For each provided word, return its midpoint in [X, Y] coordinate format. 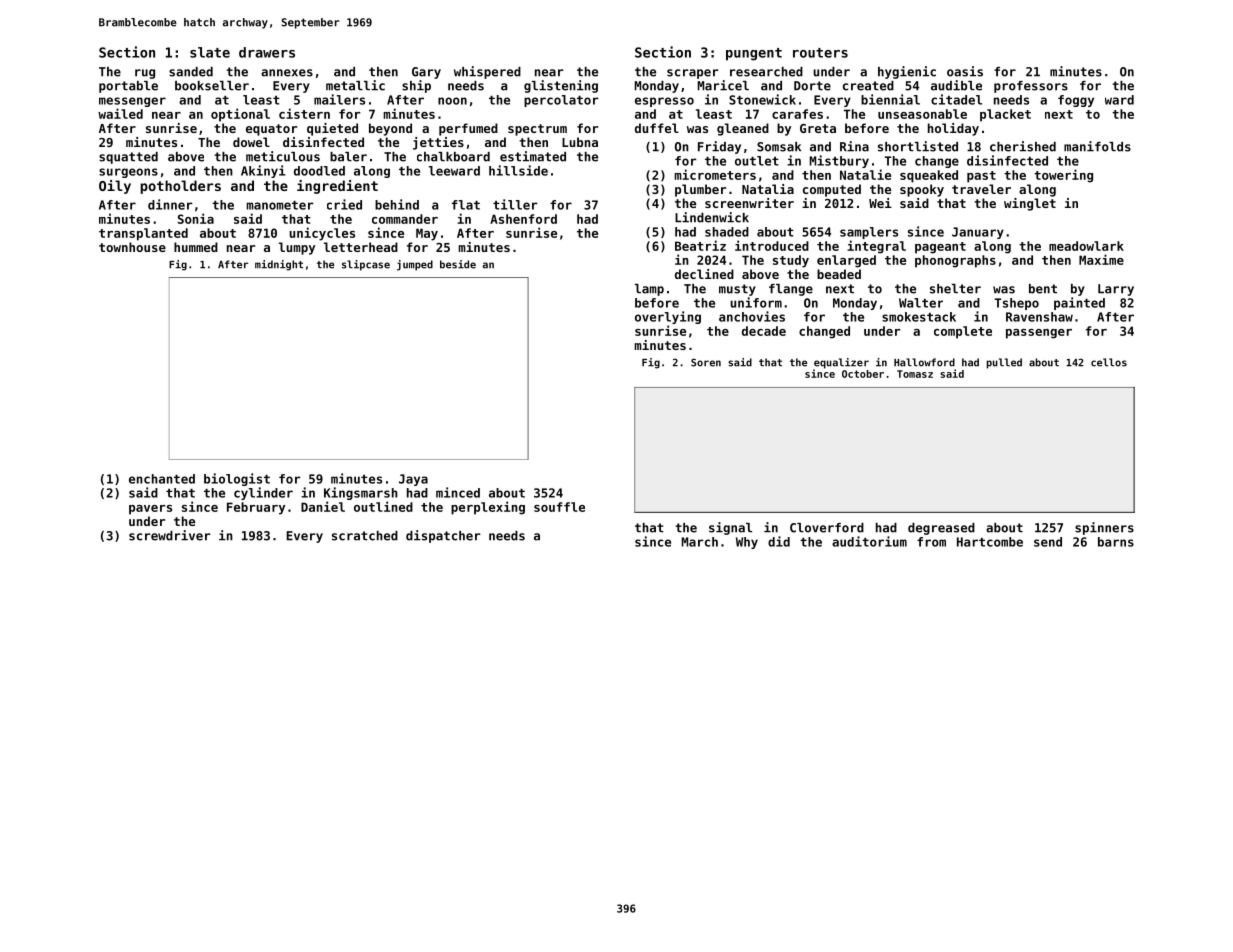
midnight [279, 265]
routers [820, 53]
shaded [727, 232]
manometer [280, 205]
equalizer [841, 363]
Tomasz [915, 374]
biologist [237, 479]
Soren [706, 362]
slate [210, 52]
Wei [880, 203]
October [863, 374]
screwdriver [170, 535]
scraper [693, 74]
